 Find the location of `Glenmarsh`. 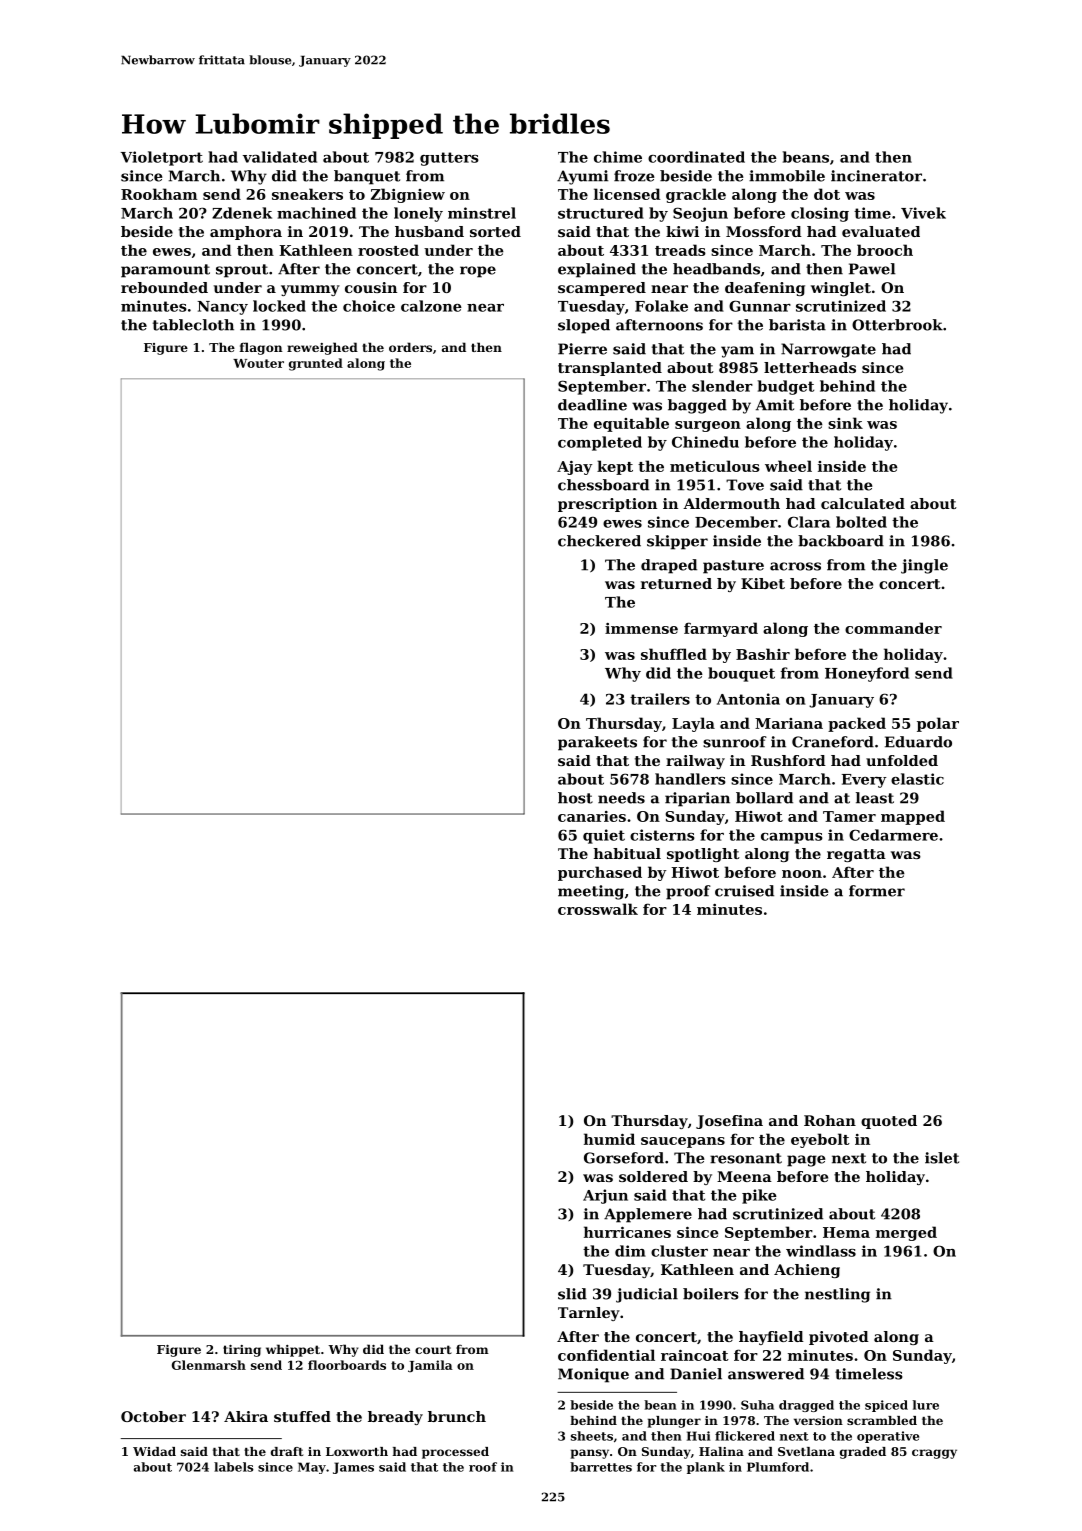

Glenmarsh is located at coordinates (209, 1365).
